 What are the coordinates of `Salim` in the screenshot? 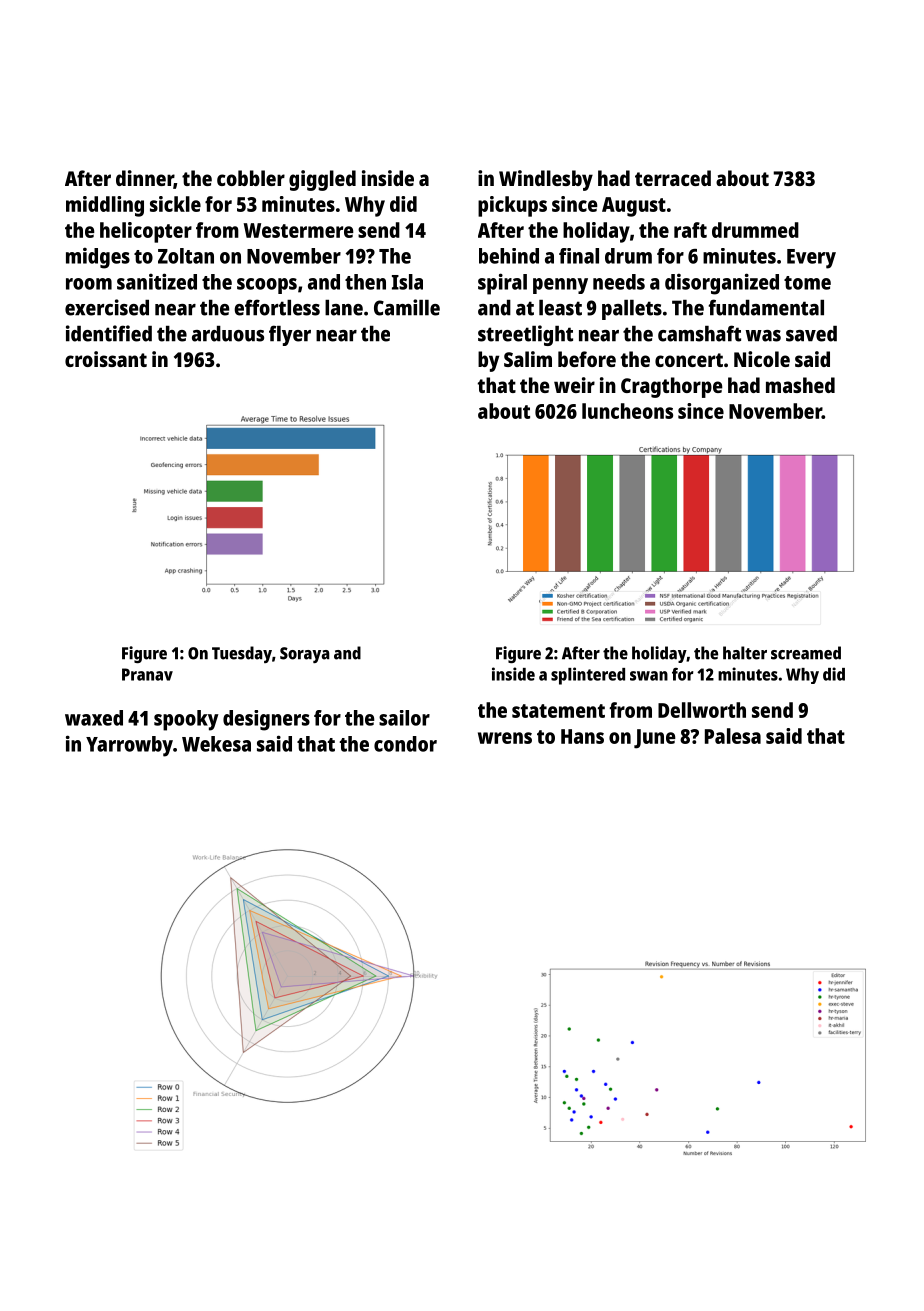 It's located at (528, 359).
